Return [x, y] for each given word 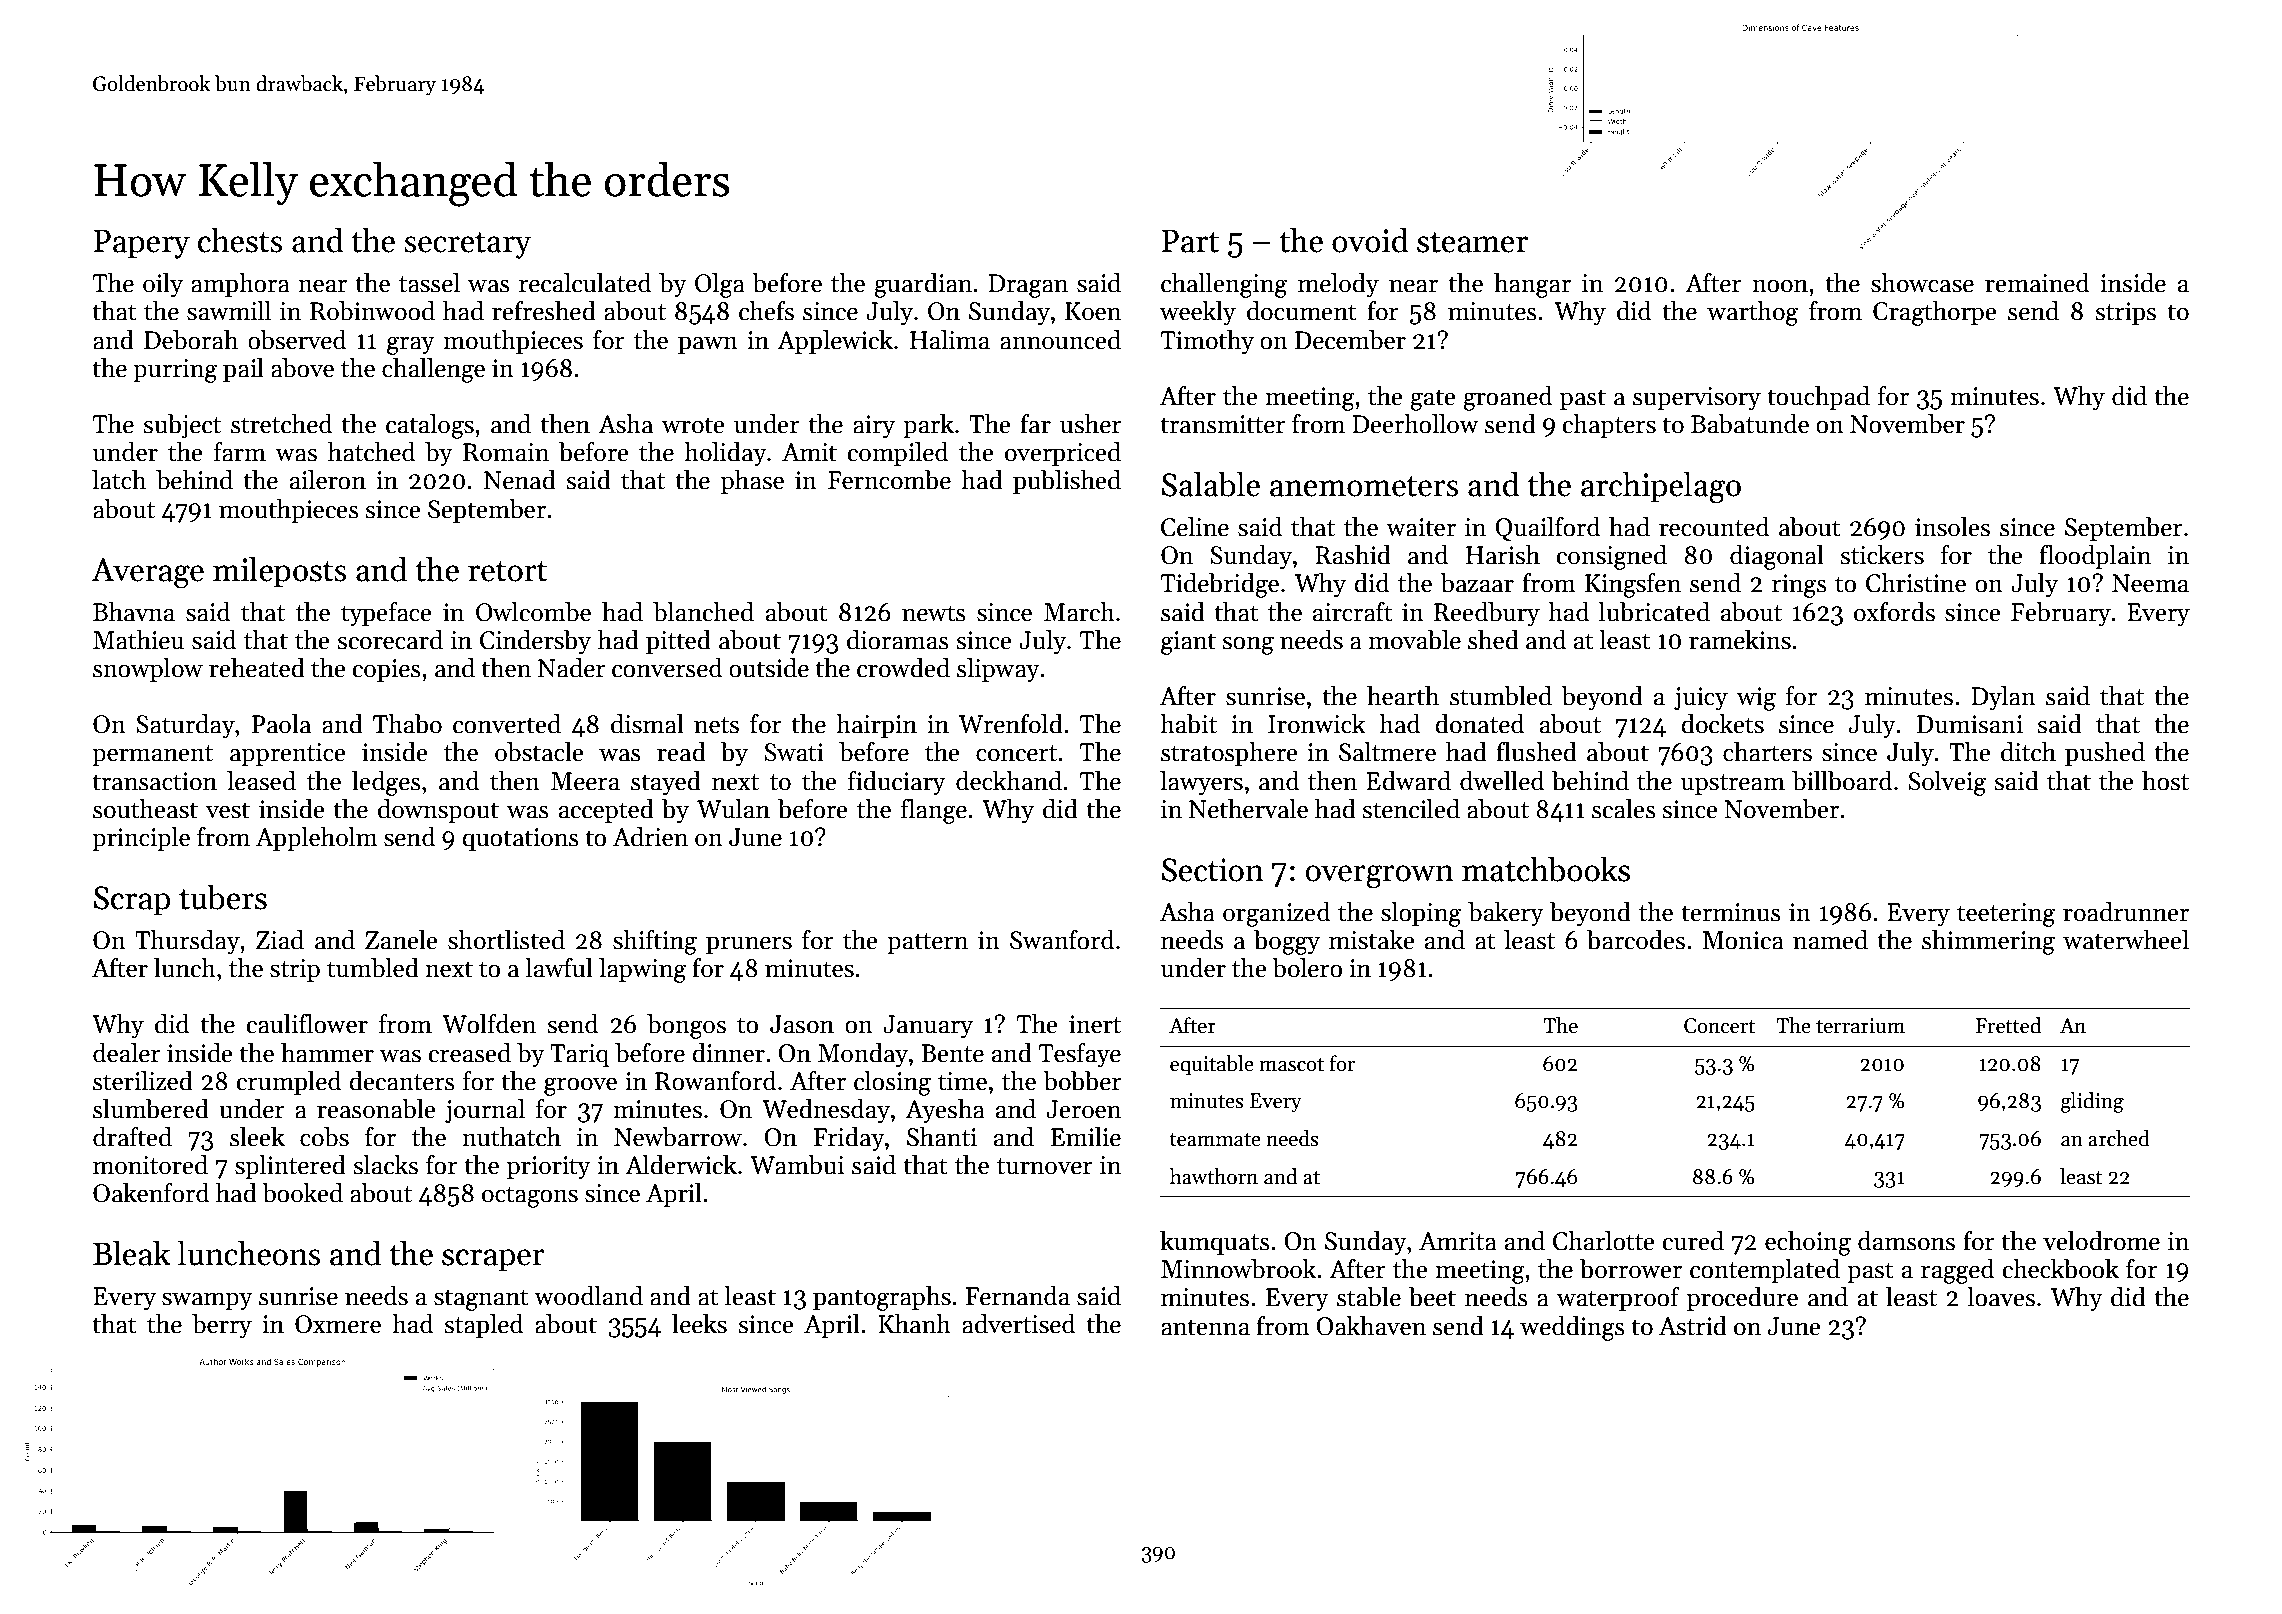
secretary [467, 245]
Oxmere [338, 1324]
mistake [1372, 940]
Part [1190, 241]
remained [2037, 283]
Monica [1743, 940]
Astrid [1693, 1326]
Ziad [280, 940]
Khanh [914, 1324]
